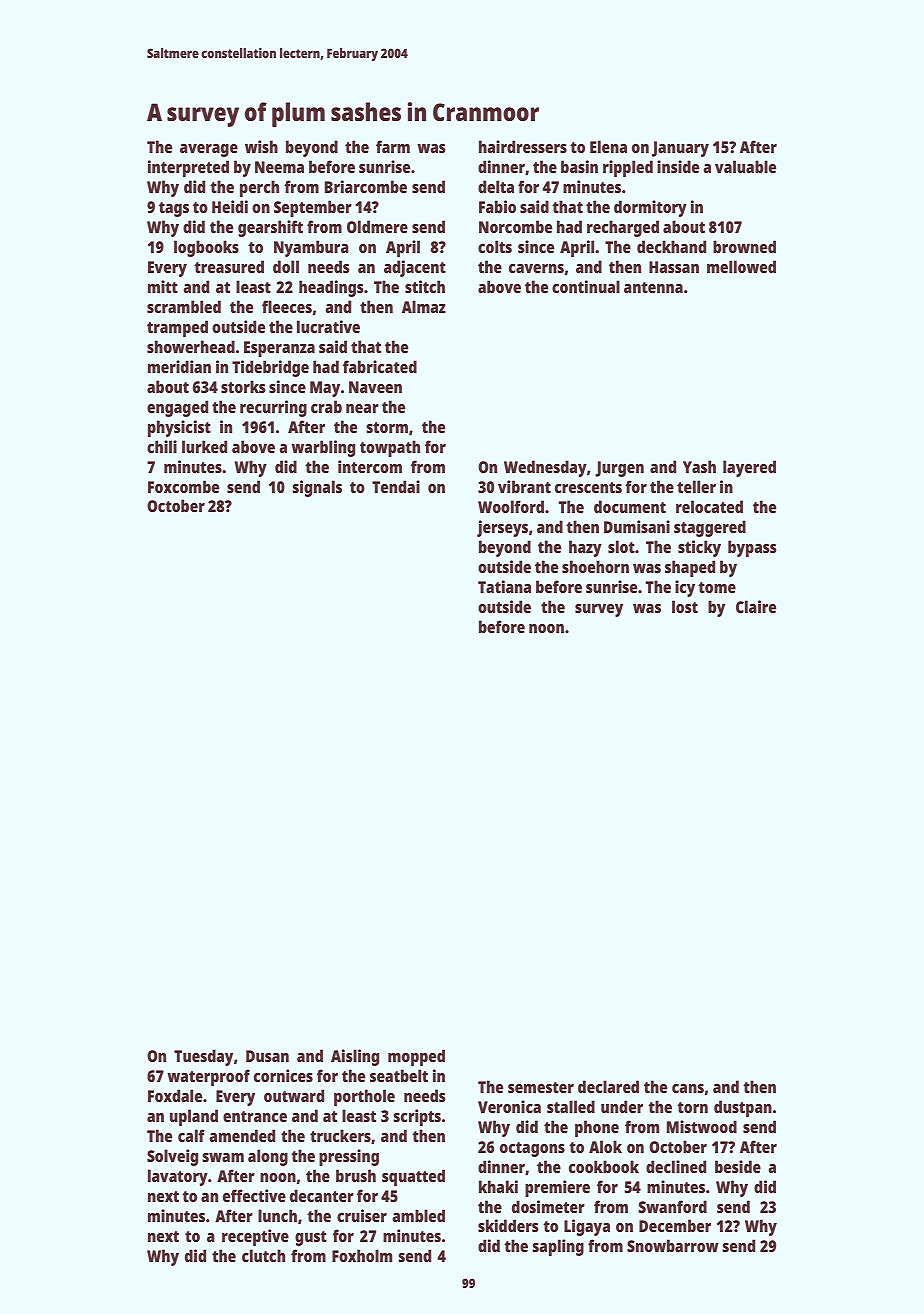 This screenshot has height=1314, width=924. Describe the element at coordinates (523, 146) in the screenshot. I see `hairdressers` at that location.
